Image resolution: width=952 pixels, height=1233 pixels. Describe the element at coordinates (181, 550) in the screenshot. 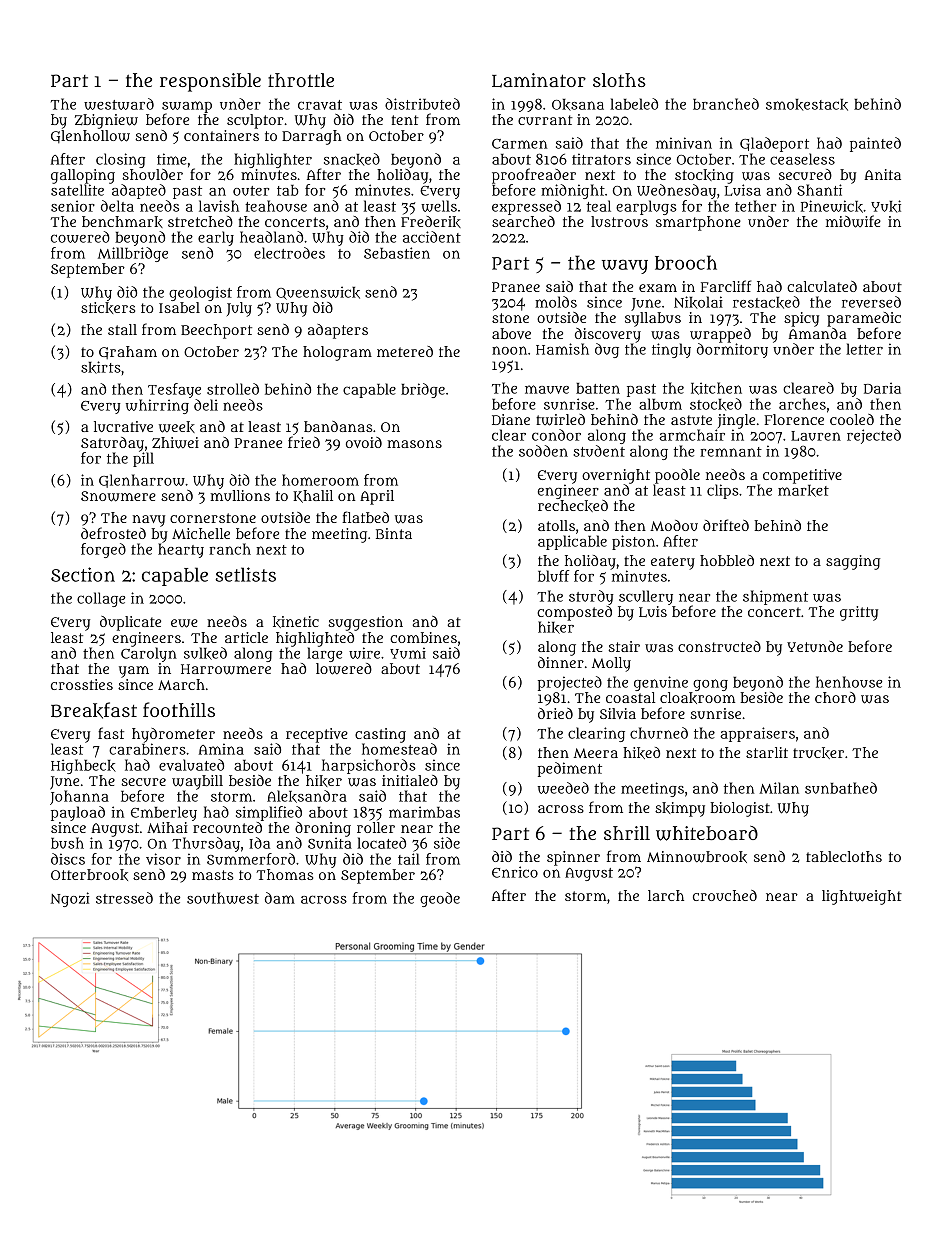

I see `hearty` at that location.
